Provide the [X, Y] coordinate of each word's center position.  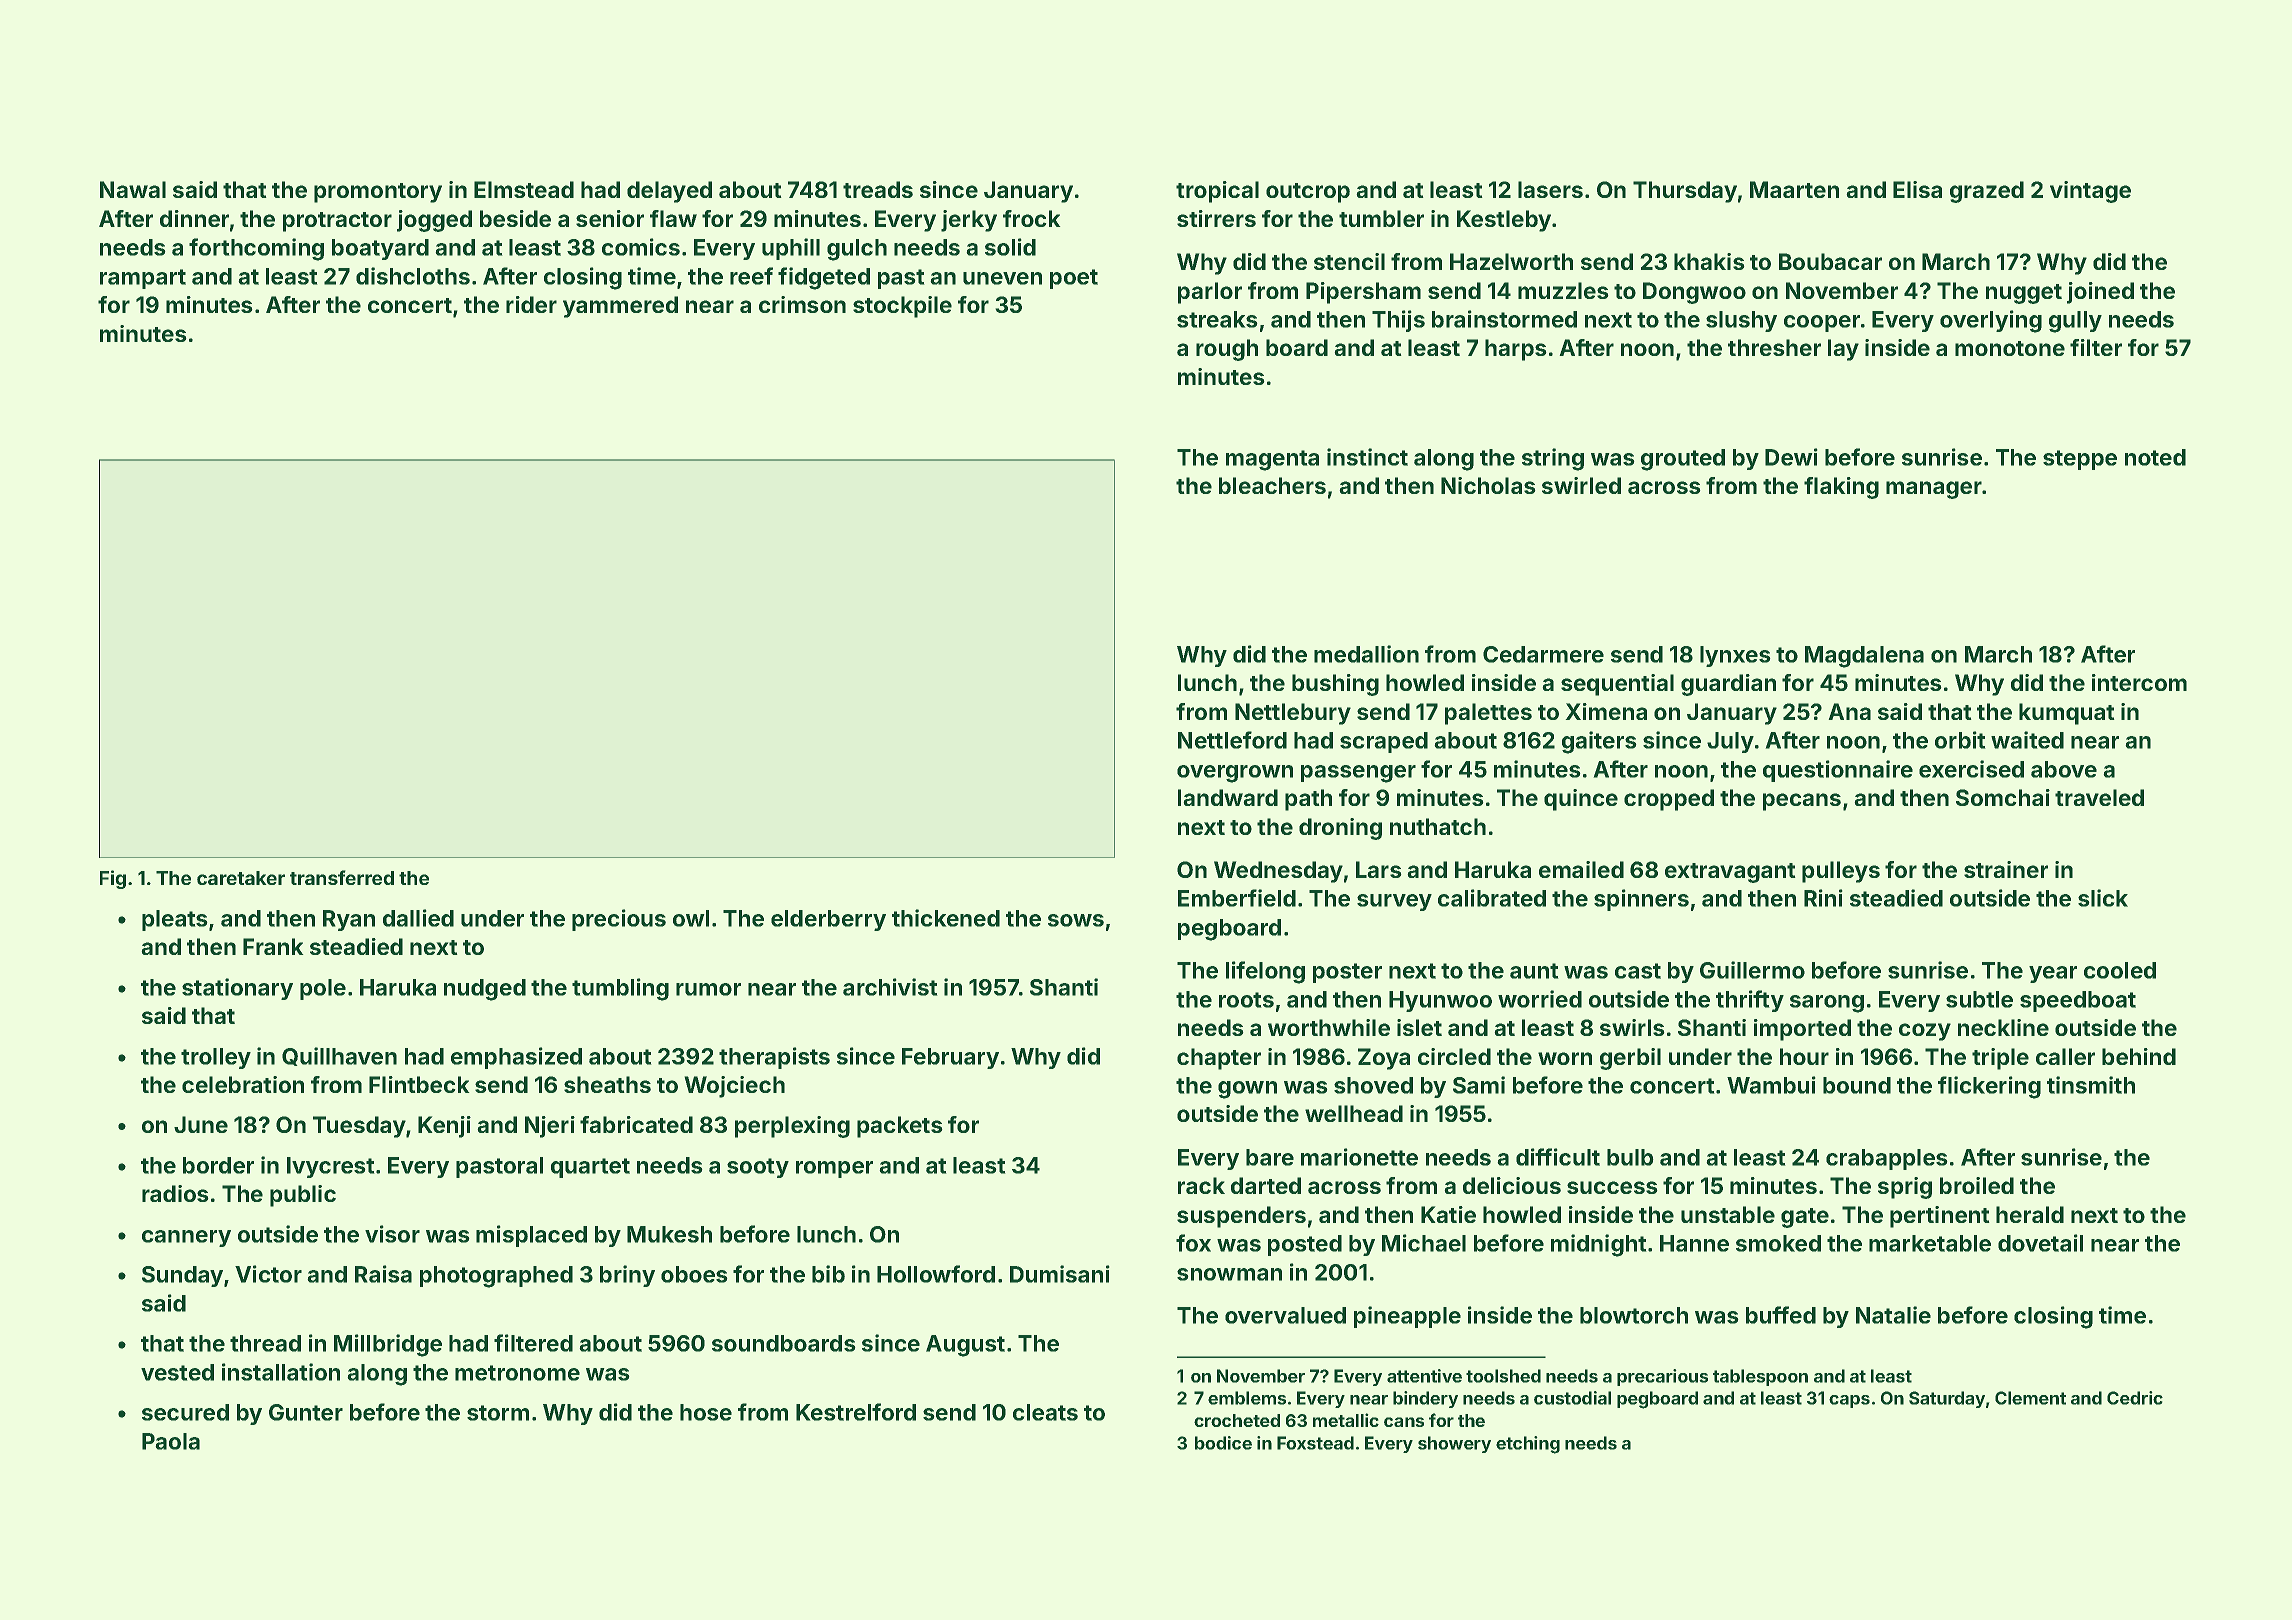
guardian [1728, 685]
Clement [2030, 1398]
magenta [1272, 460]
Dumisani [1060, 1274]
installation [281, 1372]
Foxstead [1315, 1443]
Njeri [550, 1127]
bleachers [1272, 485]
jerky [969, 221]
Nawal [133, 189]
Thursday [1685, 192]
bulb [1630, 1157]
